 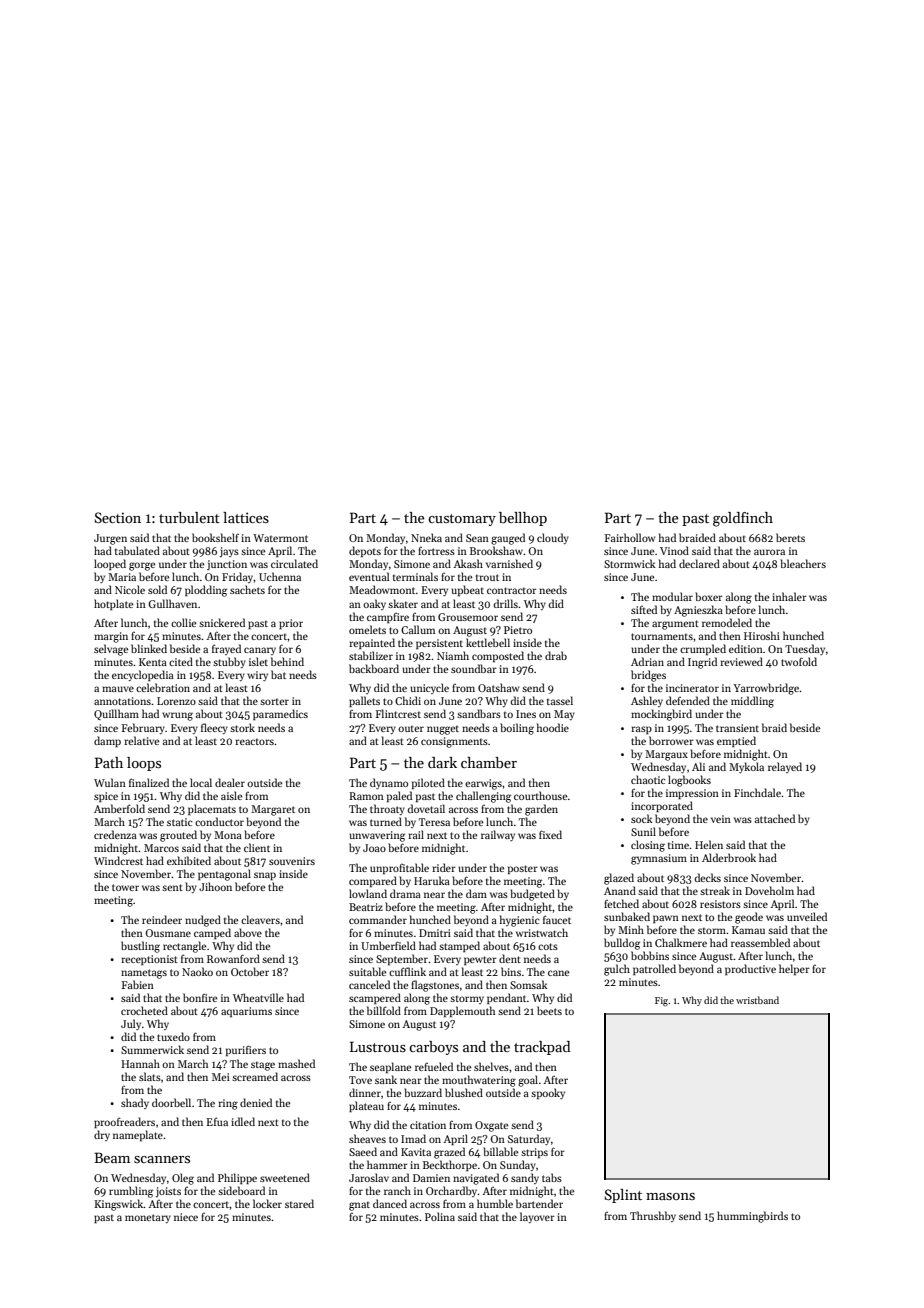 What do you see at coordinates (799, 661) in the screenshot?
I see `twofold` at bounding box center [799, 661].
